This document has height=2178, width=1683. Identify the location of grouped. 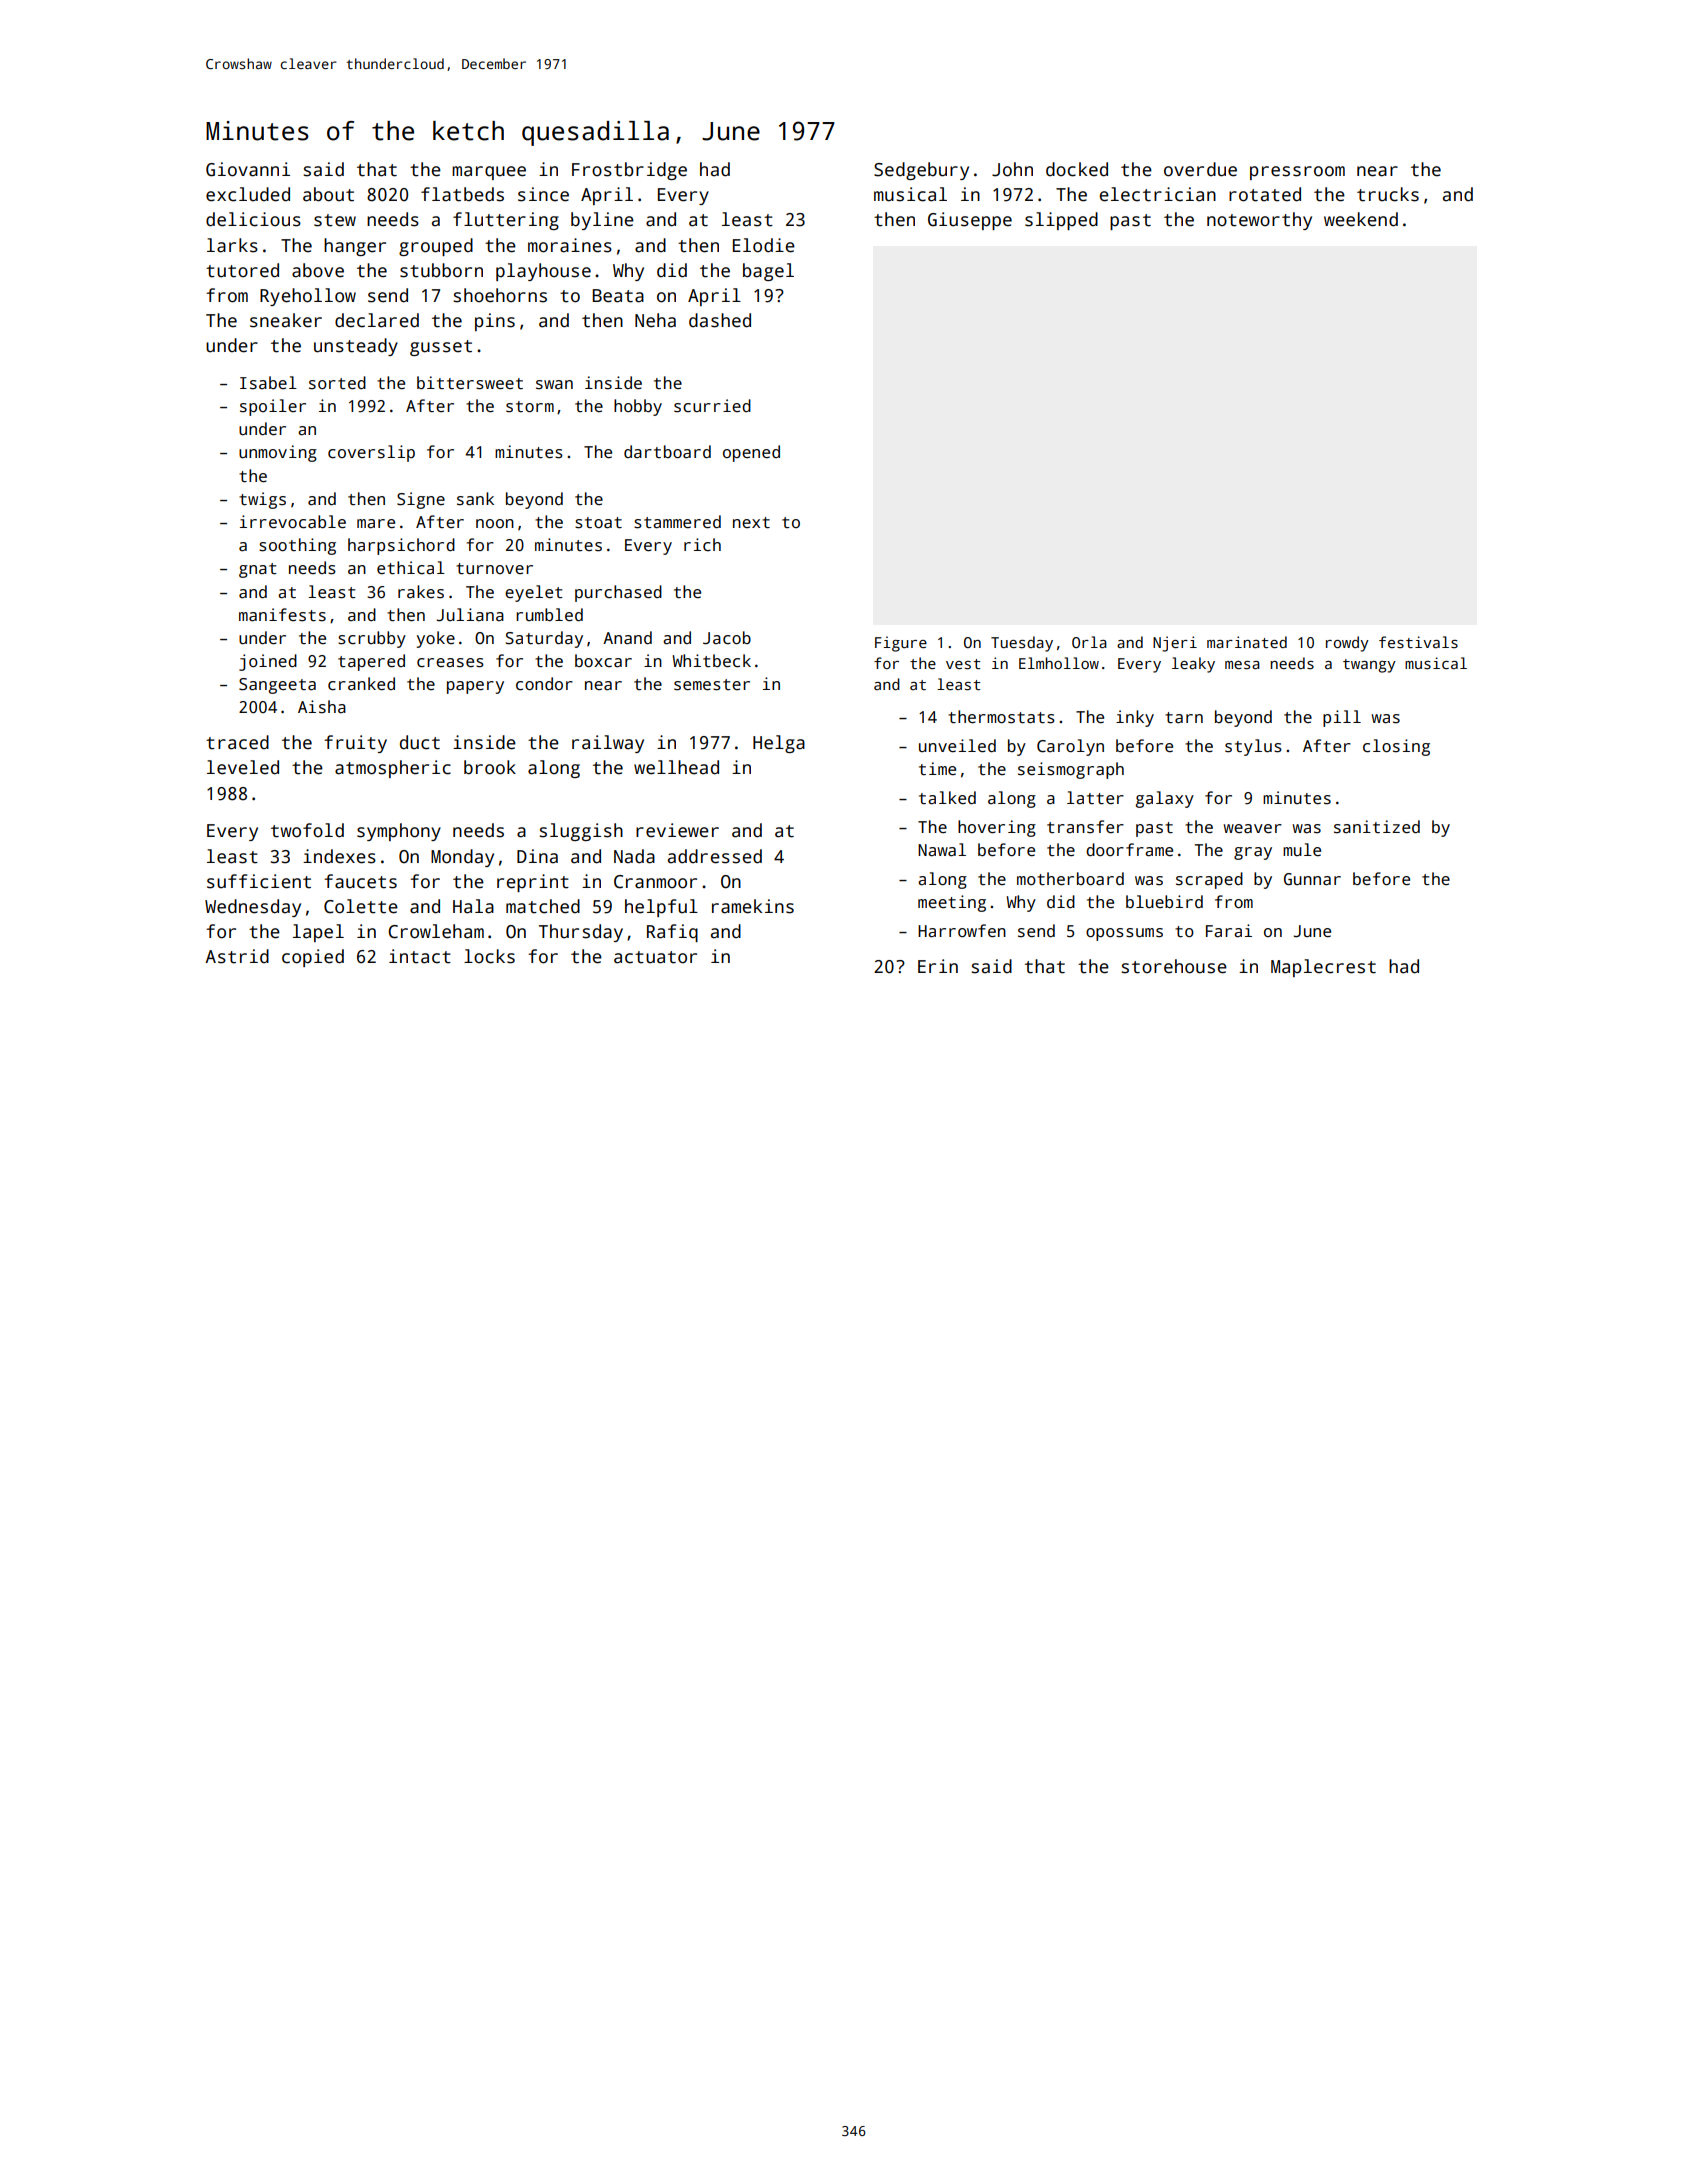
(436, 247).
